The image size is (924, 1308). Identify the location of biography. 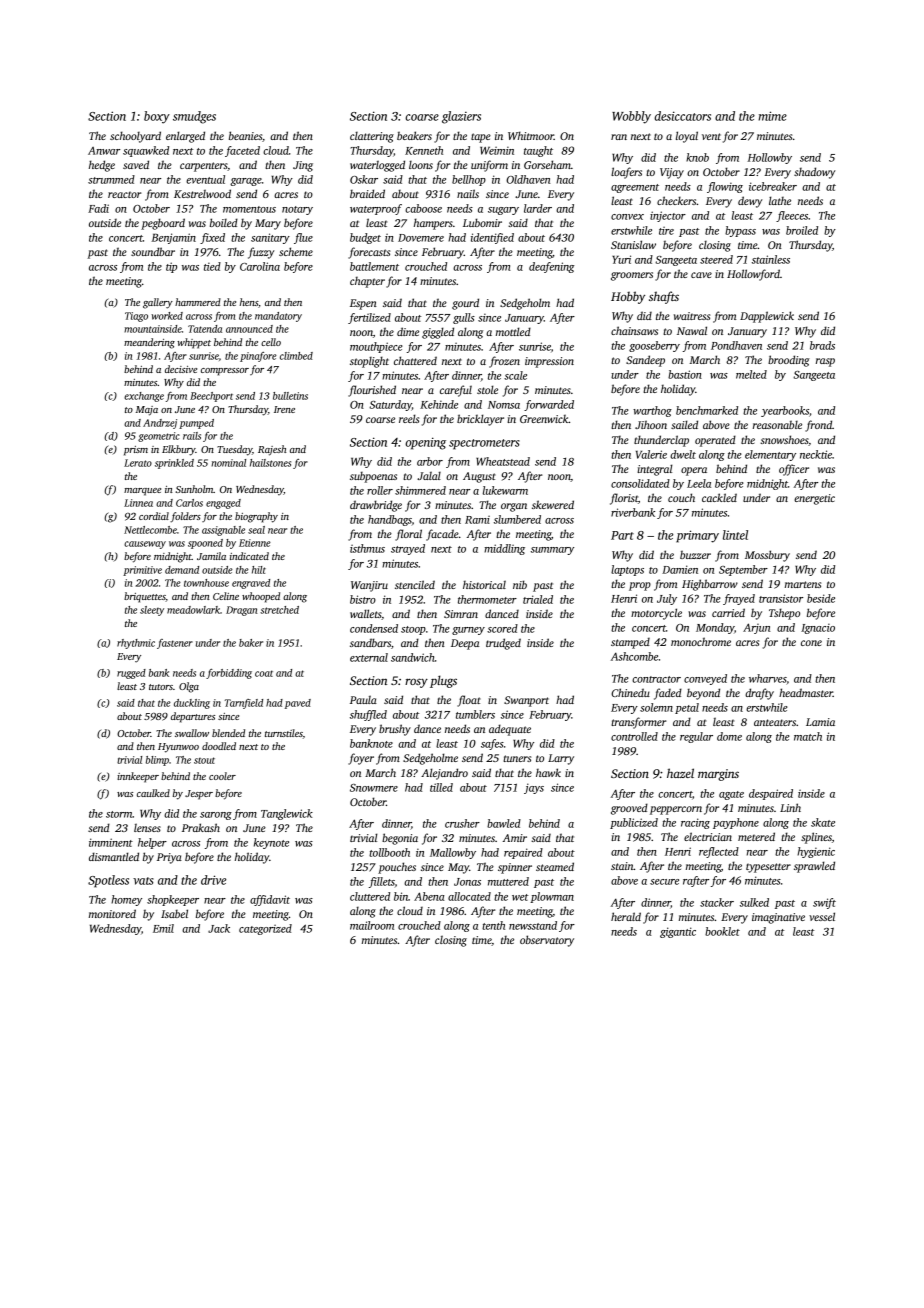
(256, 517).
